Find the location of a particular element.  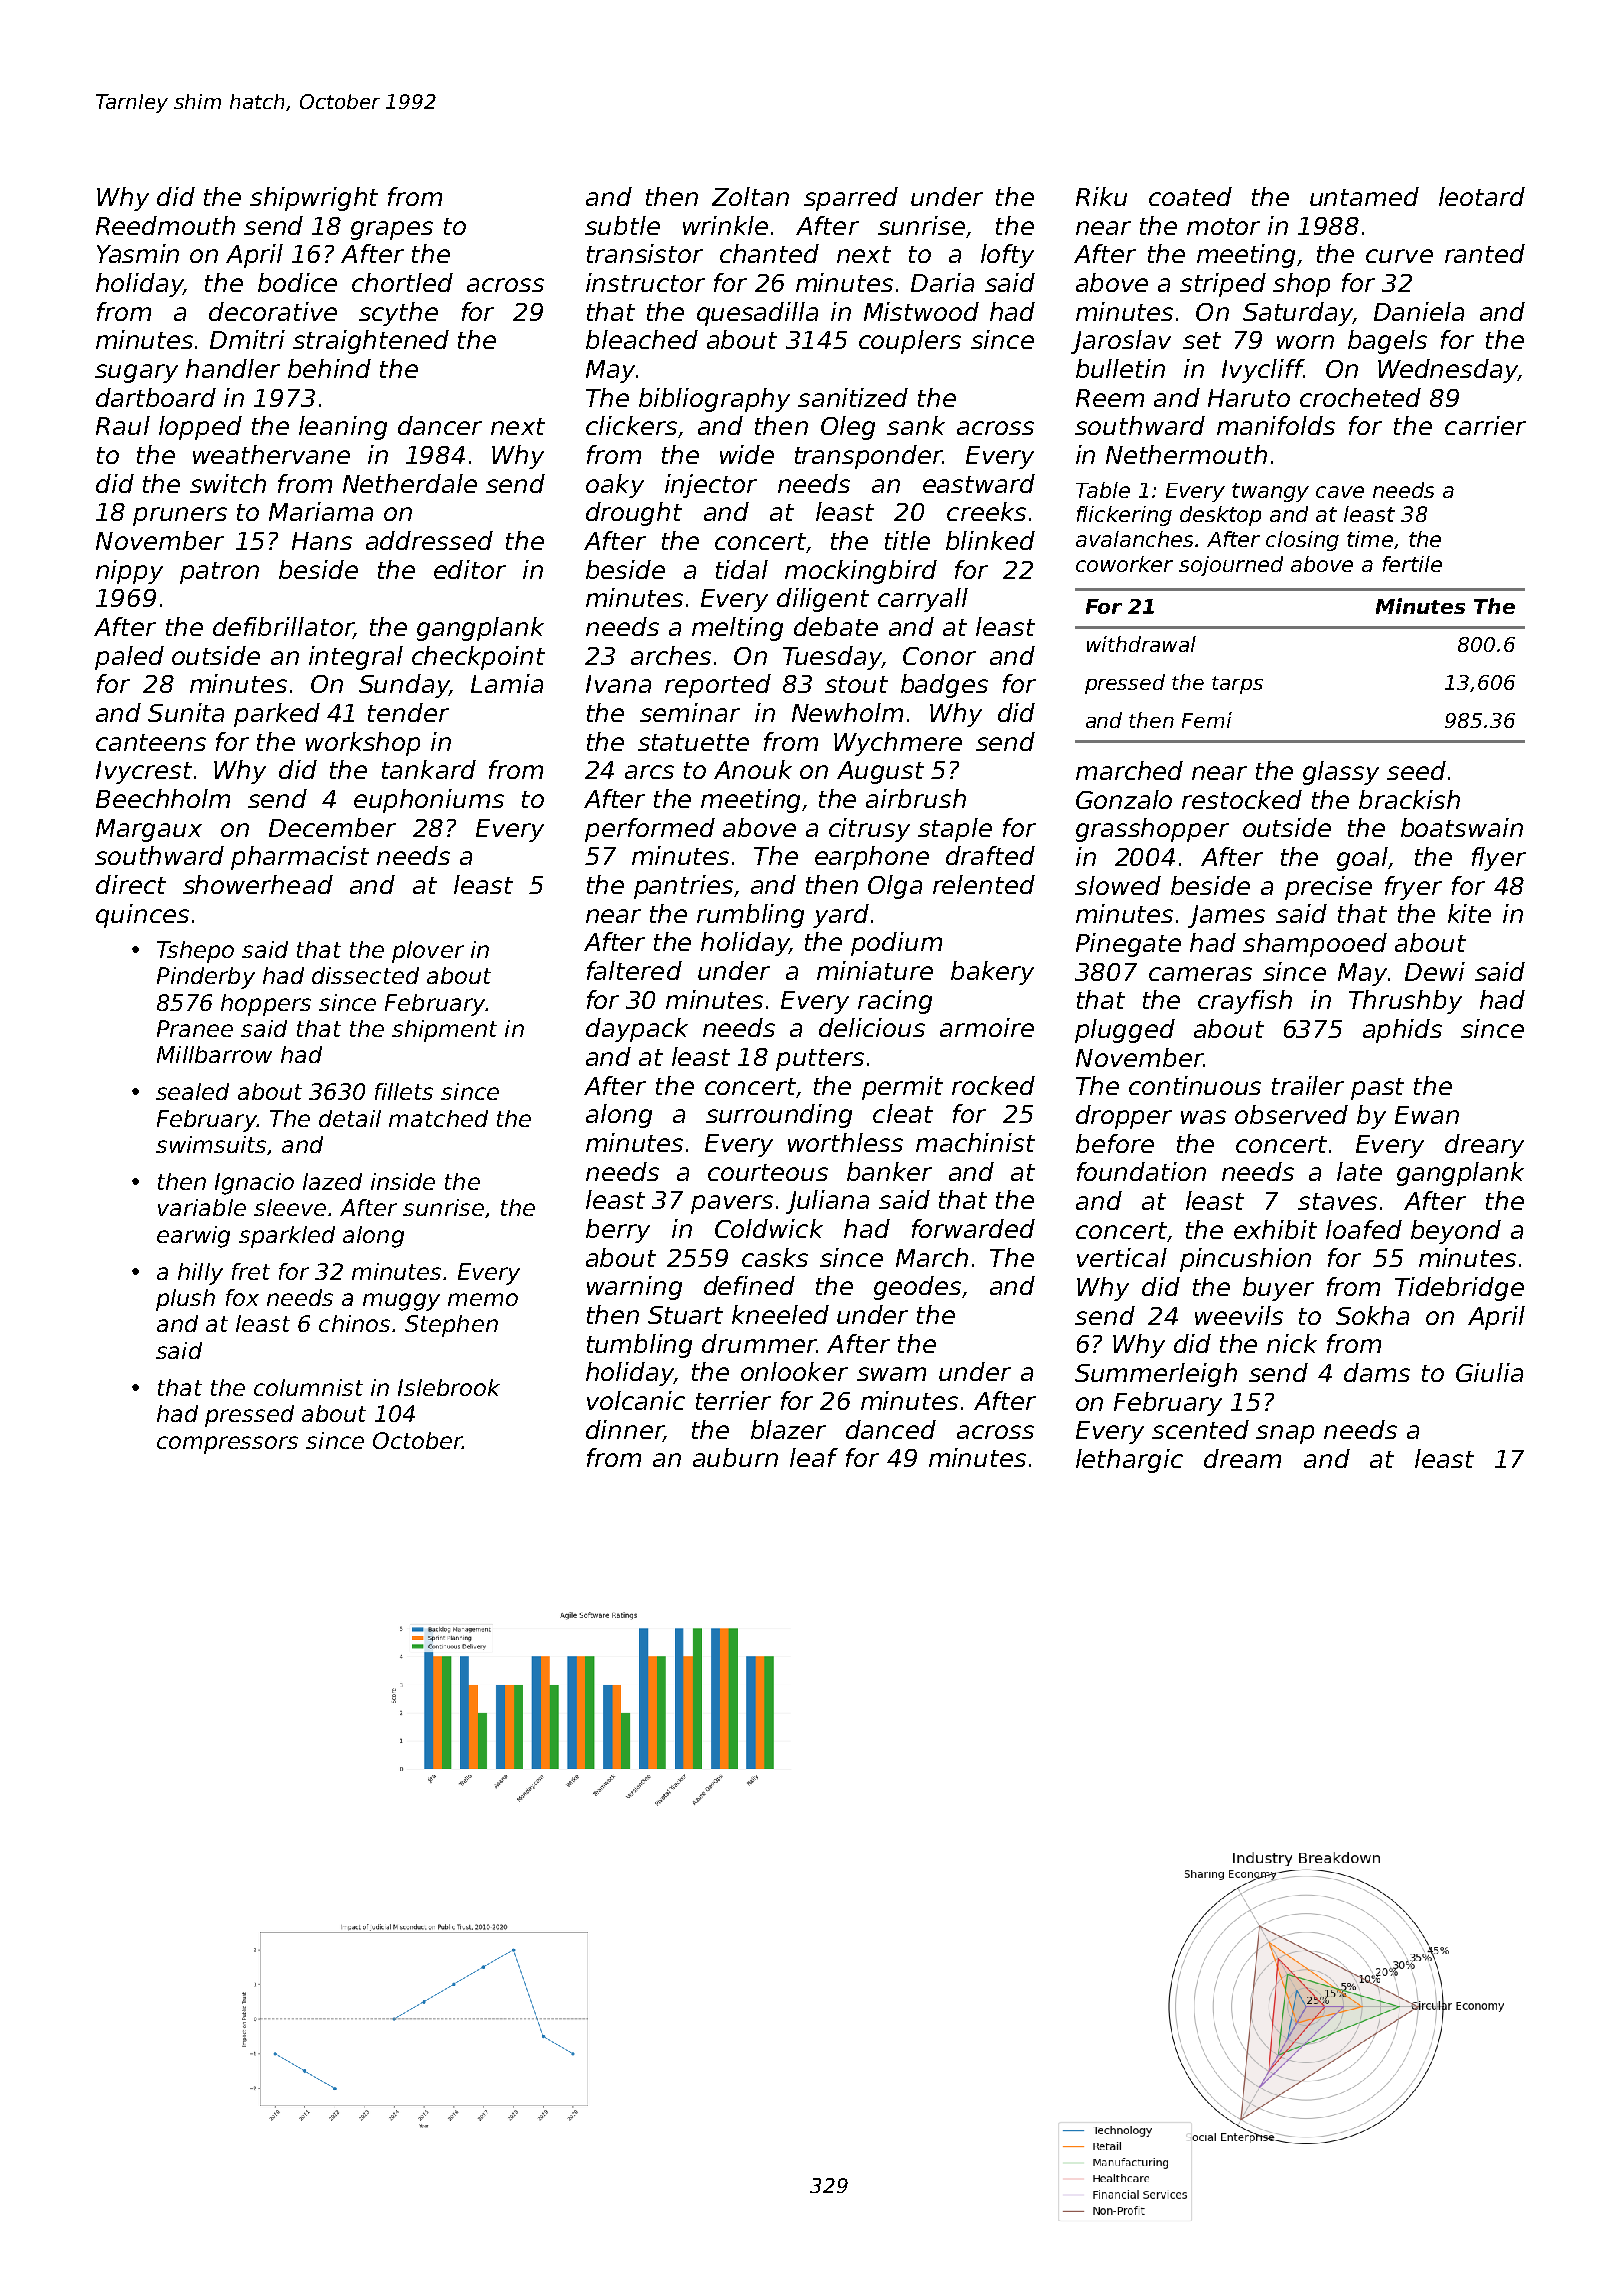

withdrawal is located at coordinates (1141, 644).
